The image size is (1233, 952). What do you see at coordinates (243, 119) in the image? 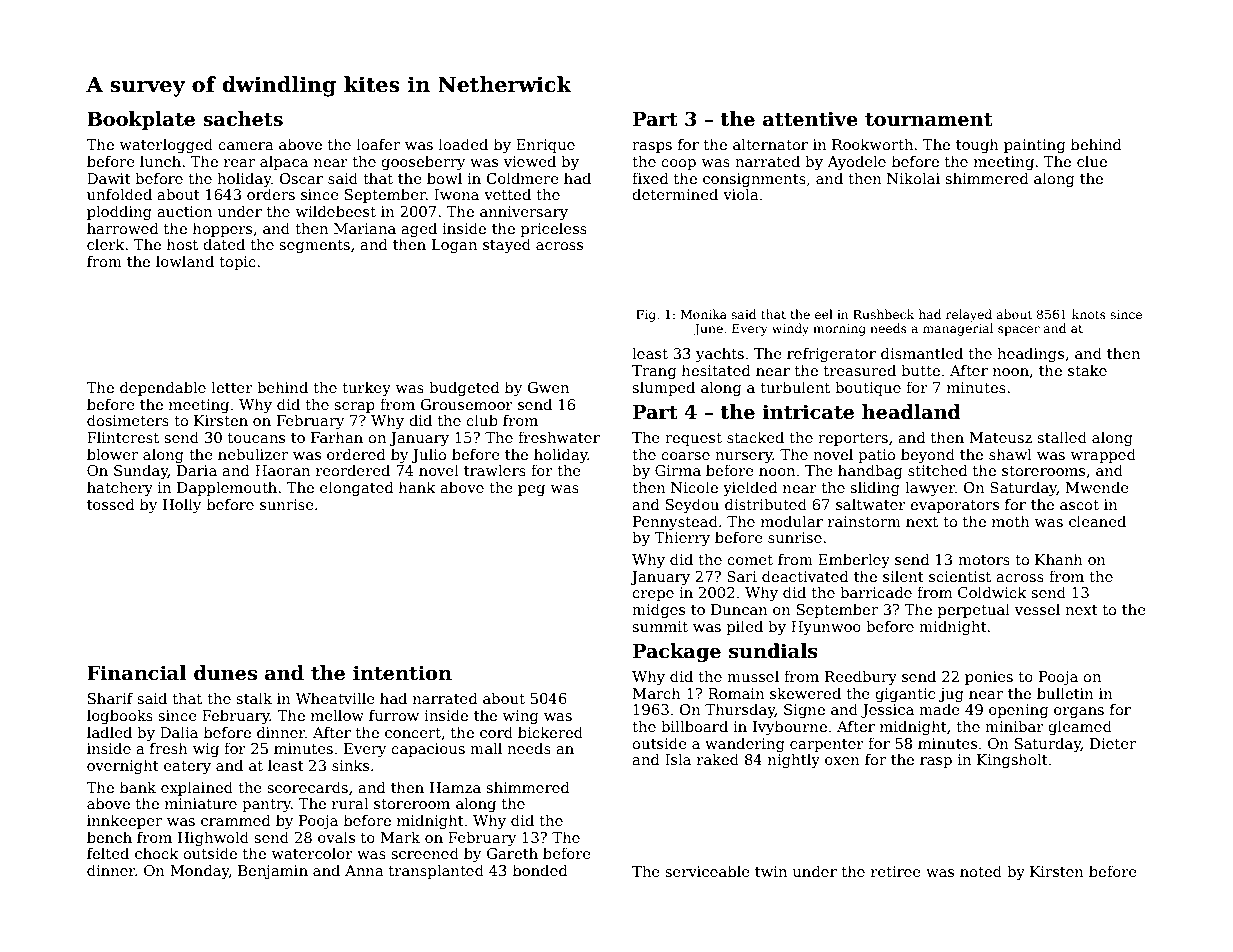
I see `sachets` at bounding box center [243, 119].
